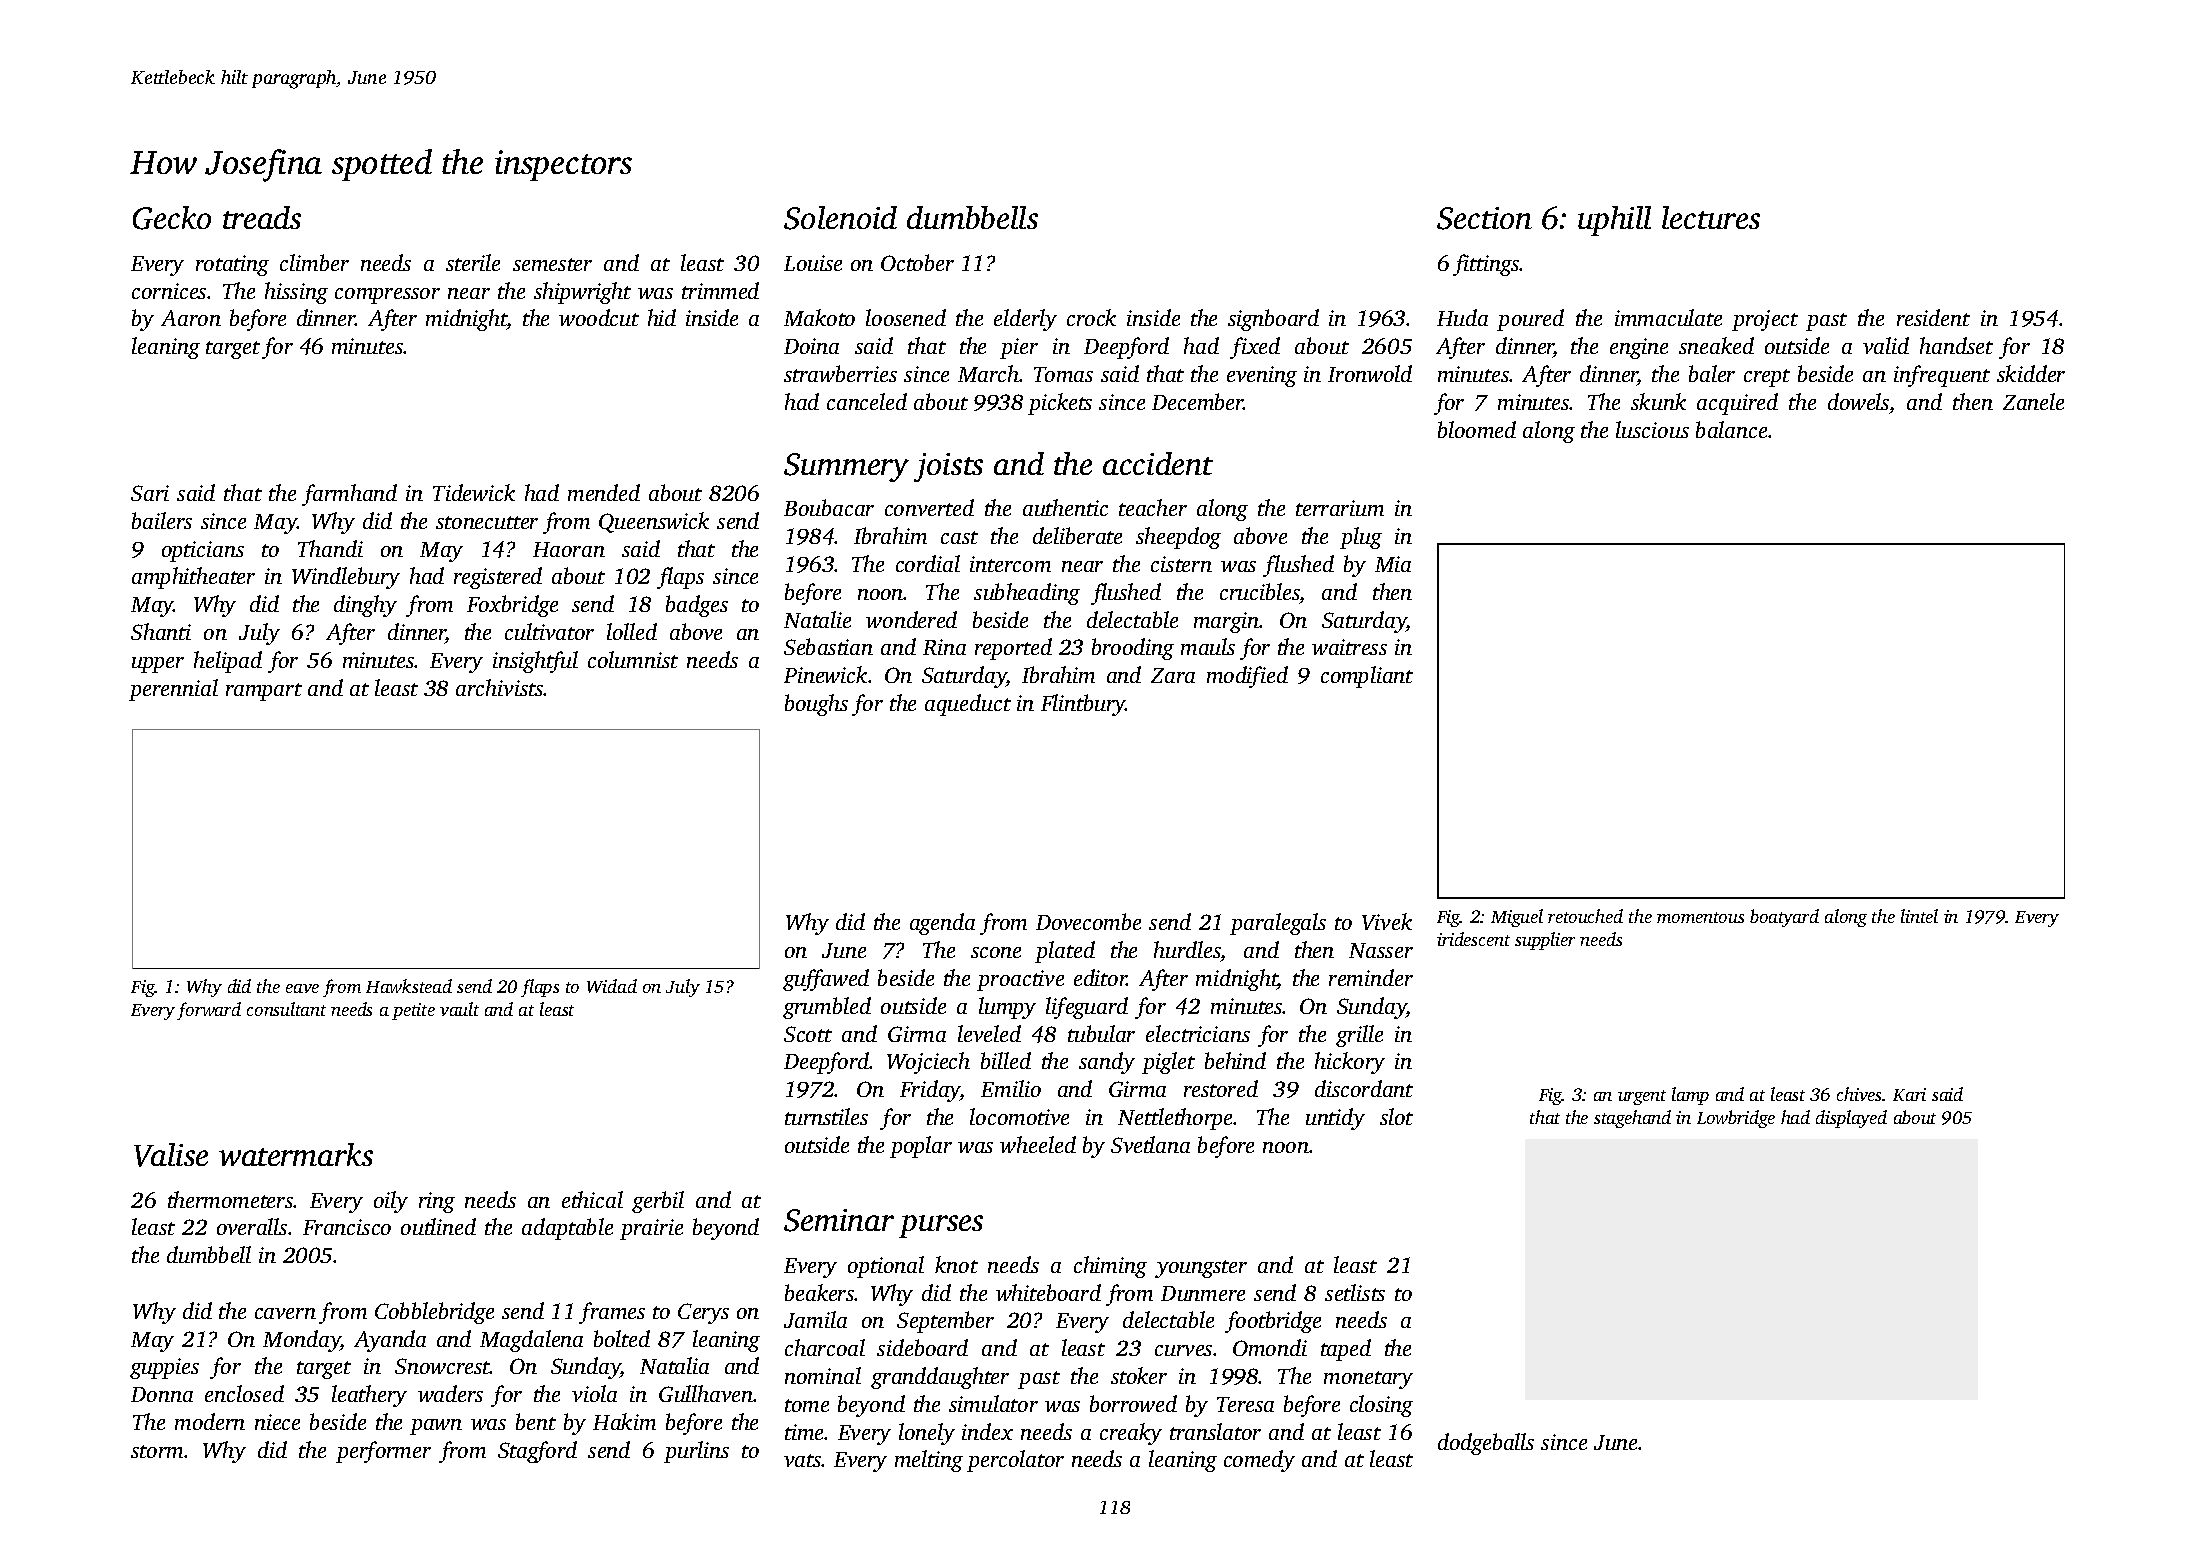  Describe the element at coordinates (1025, 320) in the image. I see `elderly` at that location.
